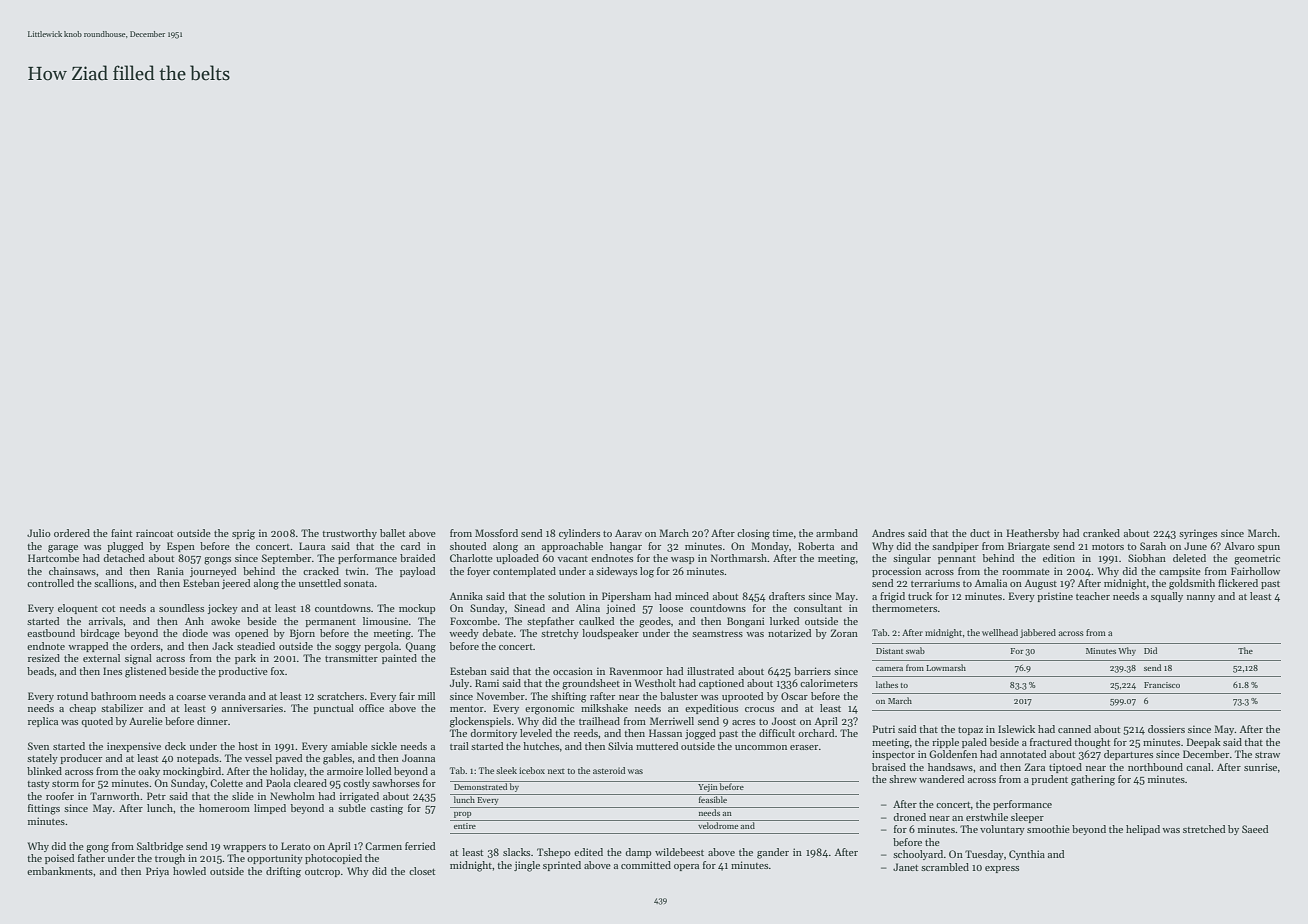 The height and width of the page is (924, 1308). I want to click on mockup, so click(417, 609).
